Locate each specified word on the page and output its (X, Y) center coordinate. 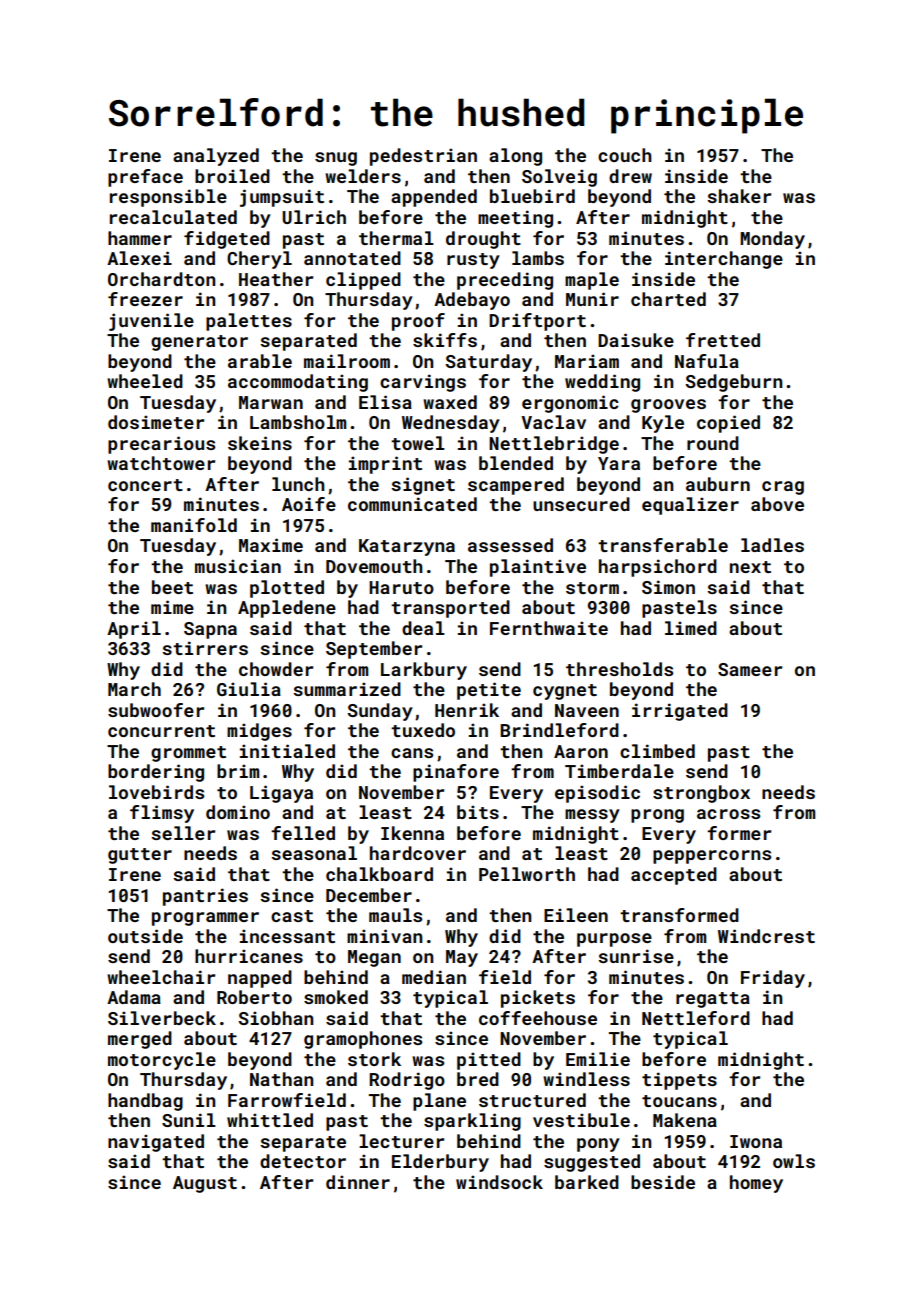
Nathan (281, 1079)
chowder (276, 669)
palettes (249, 322)
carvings (423, 383)
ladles (772, 545)
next (750, 567)
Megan (374, 958)
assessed (510, 545)
